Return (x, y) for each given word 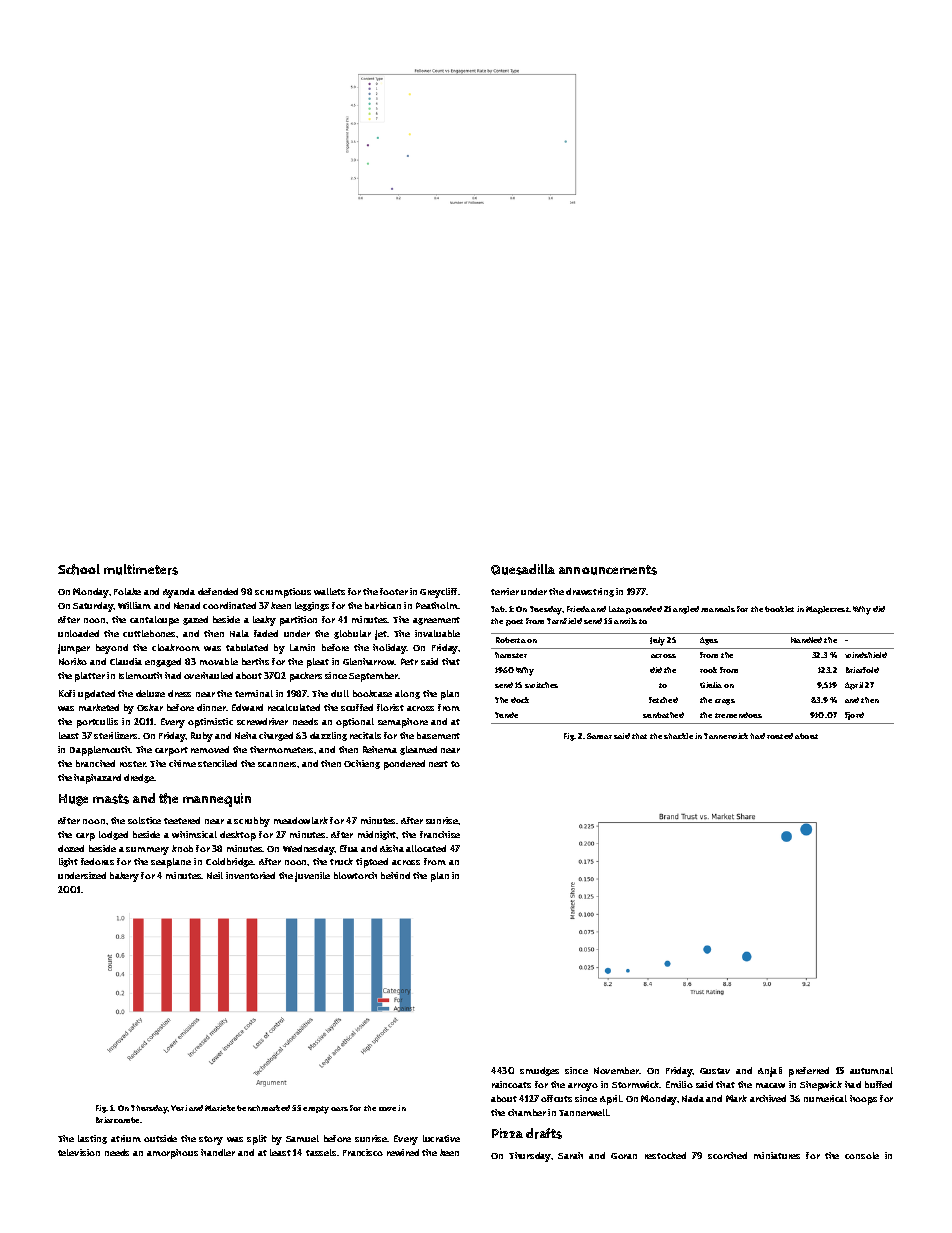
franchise (440, 834)
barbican (383, 605)
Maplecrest (827, 610)
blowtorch (355, 875)
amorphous (172, 1154)
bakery (124, 877)
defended (218, 591)
